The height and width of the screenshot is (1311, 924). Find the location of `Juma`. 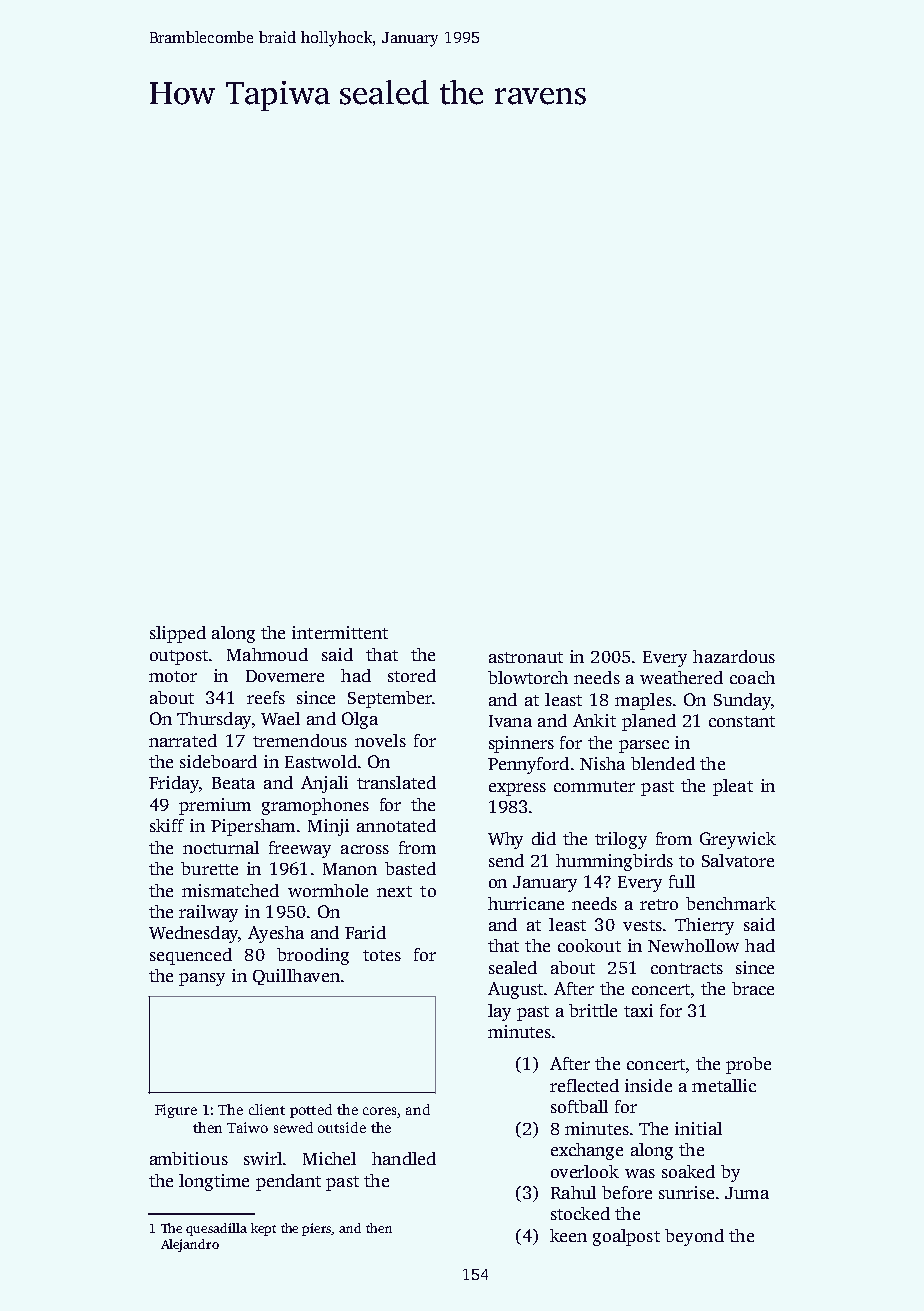

Juma is located at coordinates (747, 1193).
